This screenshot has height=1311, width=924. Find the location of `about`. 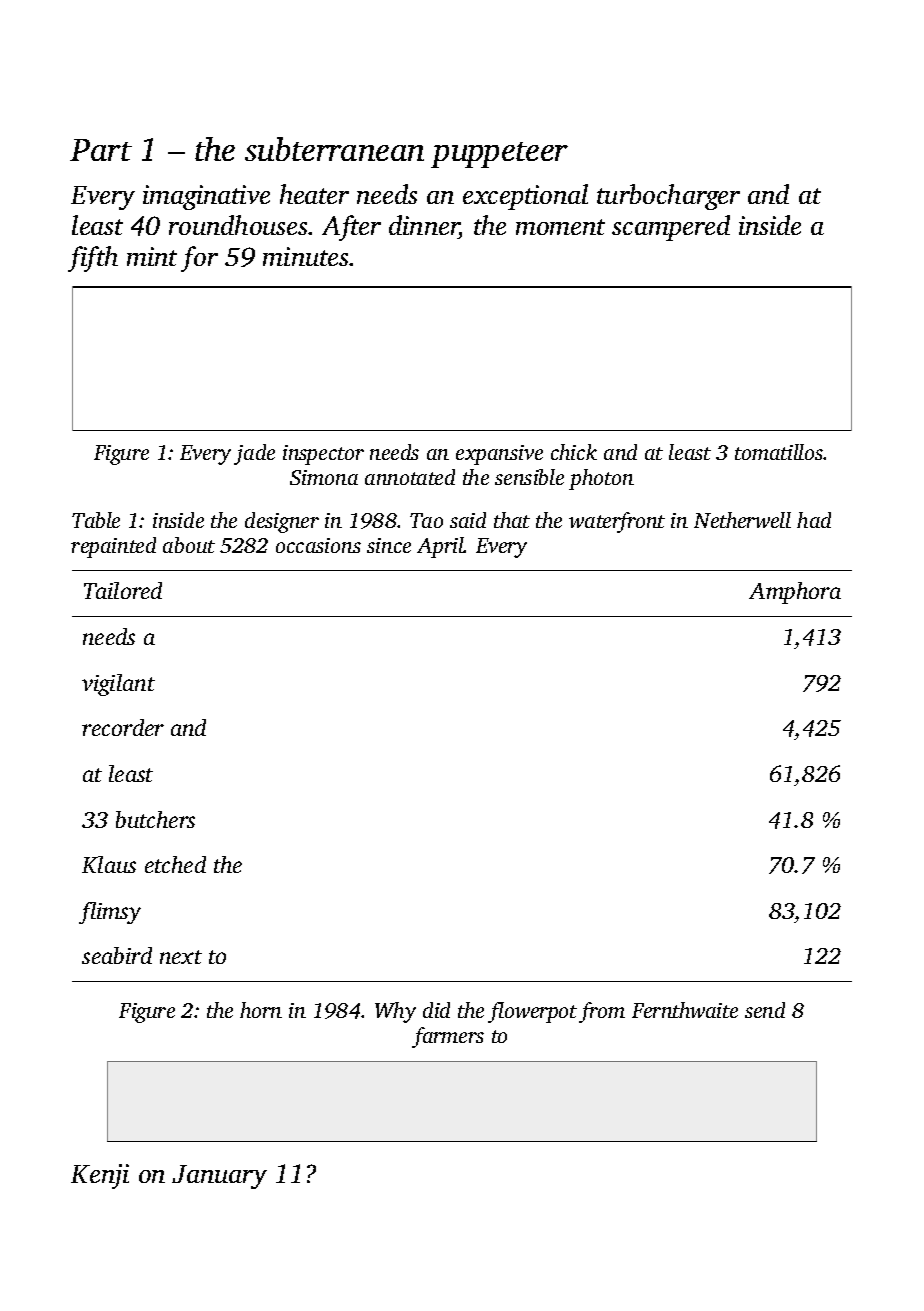

about is located at coordinates (189, 545).
